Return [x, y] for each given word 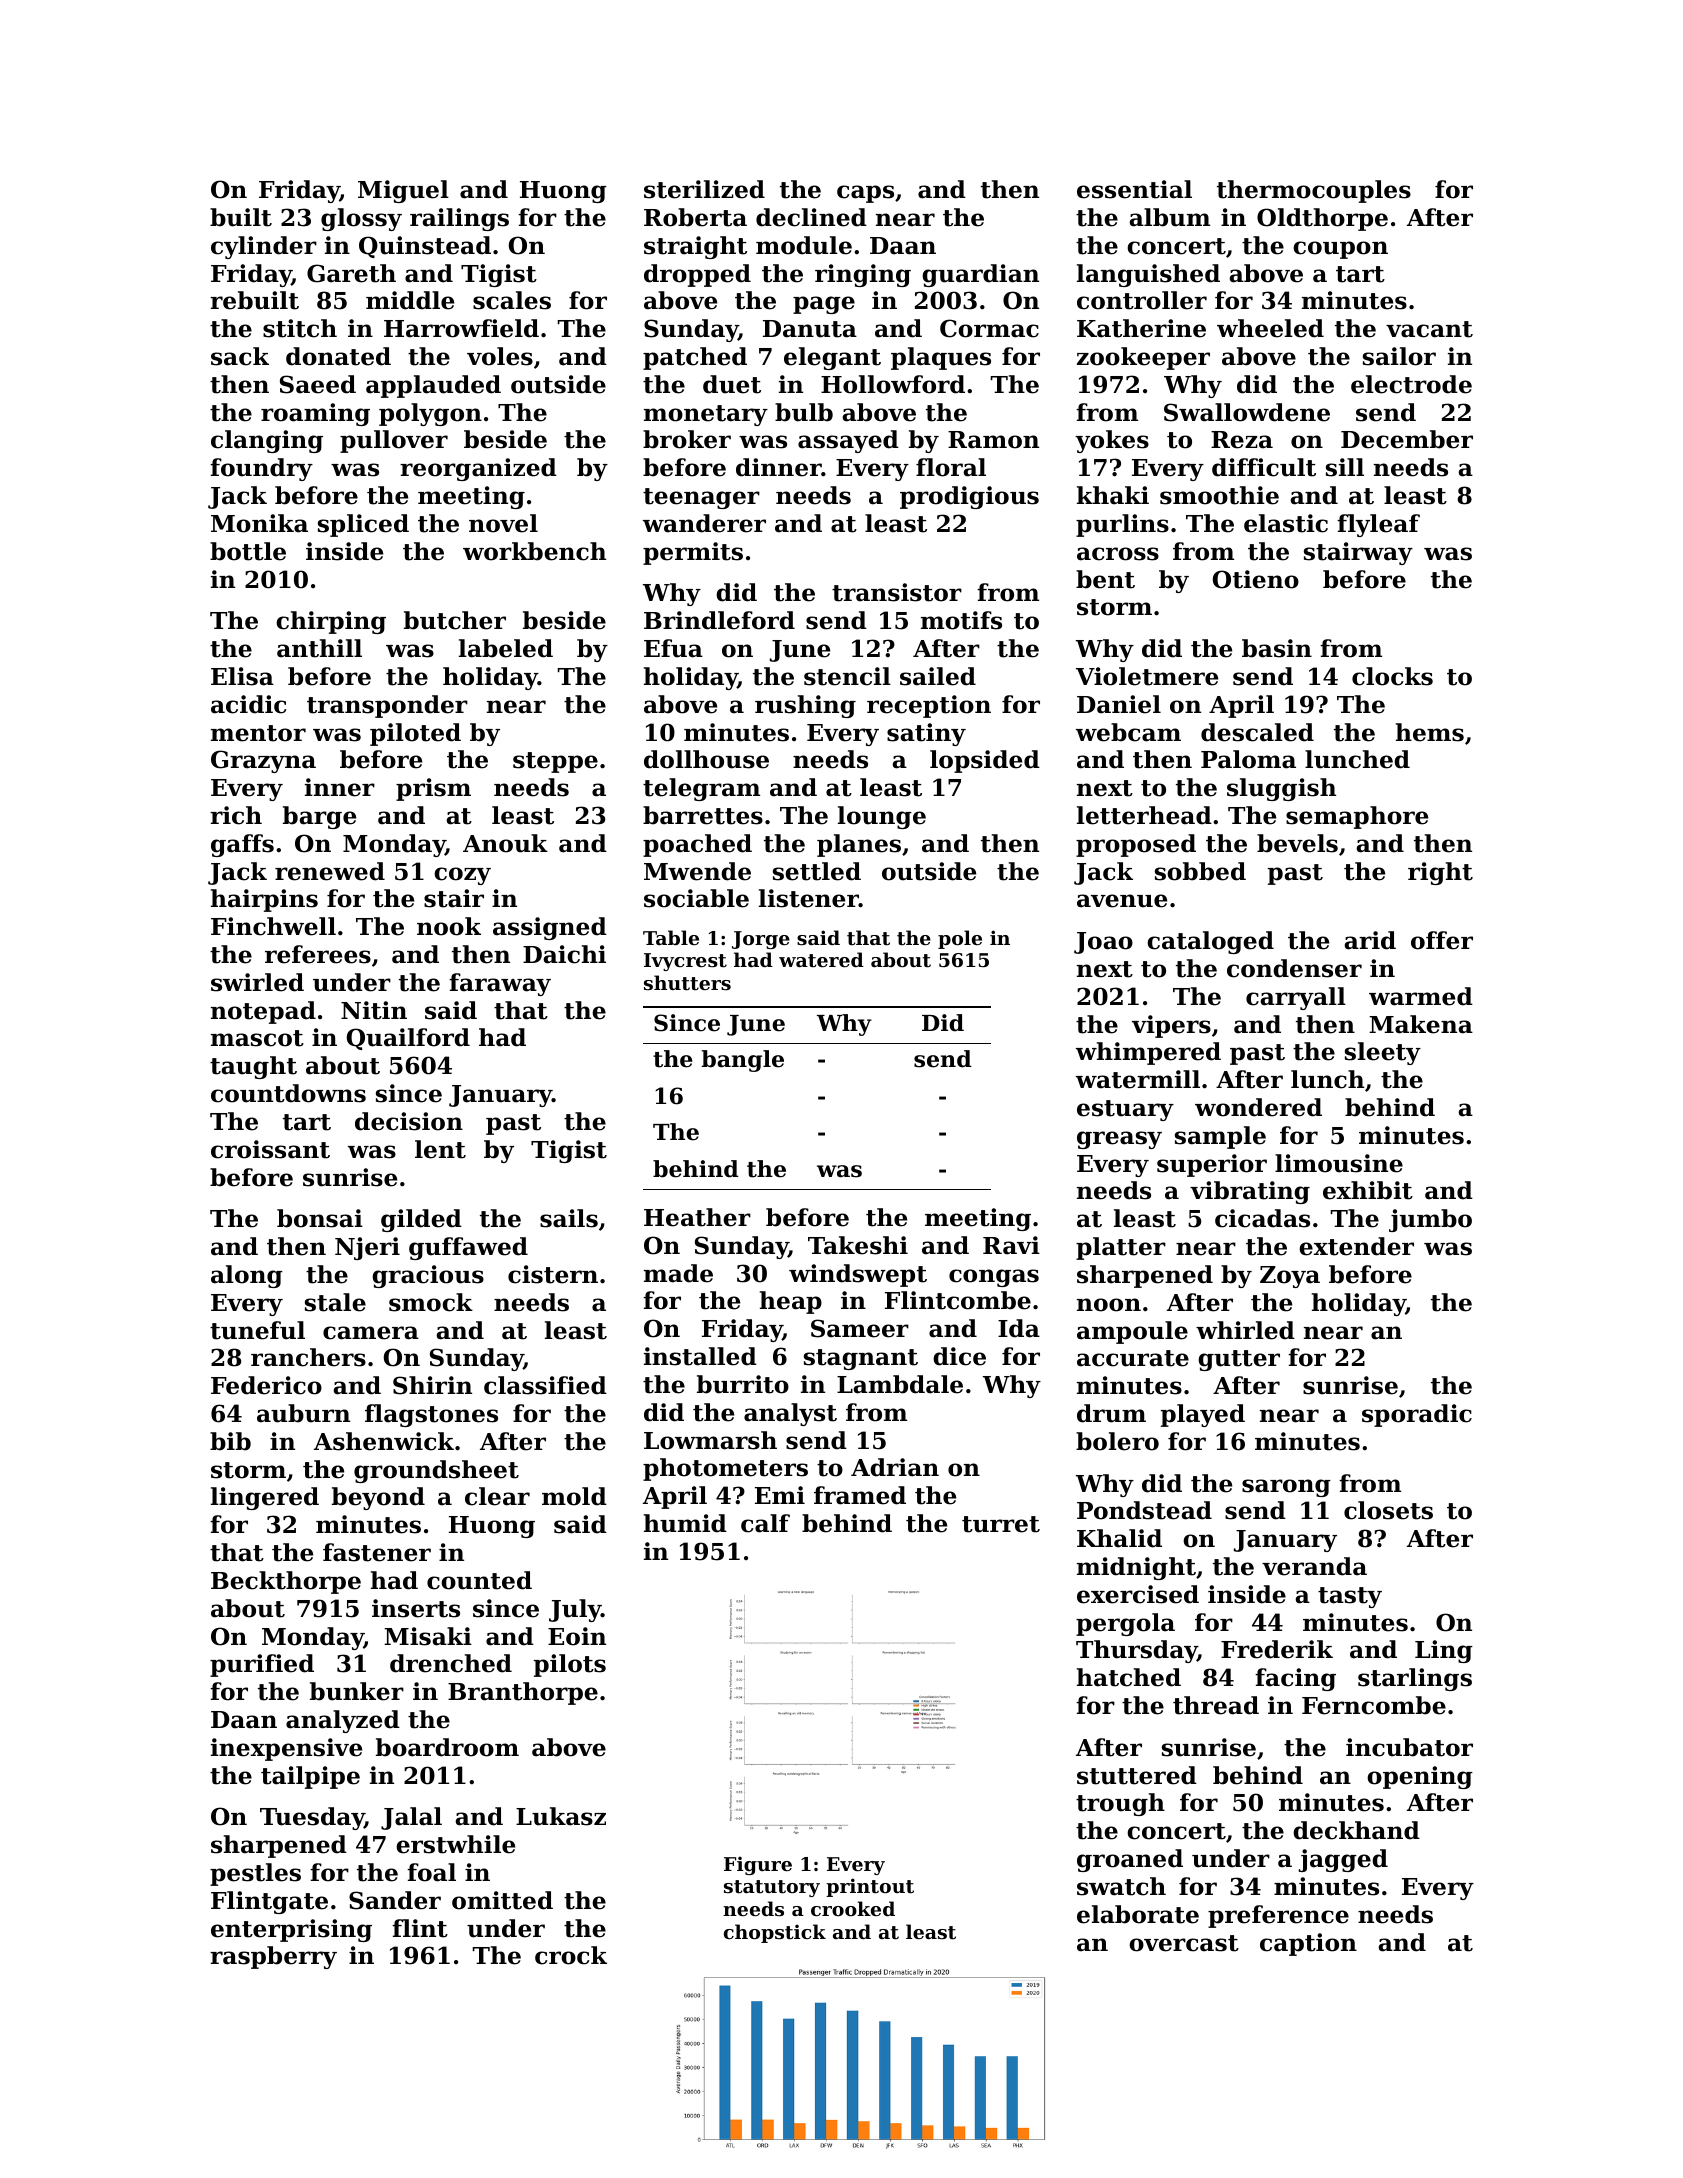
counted [479, 1580]
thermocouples [1314, 191]
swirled [257, 982]
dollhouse [706, 759]
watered [821, 959]
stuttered [1137, 1775]
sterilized [704, 189]
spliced [363, 525]
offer [1442, 940]
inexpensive [286, 1749]
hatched [1129, 1677]
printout [870, 1887]
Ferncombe [1374, 1705]
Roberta [695, 217]
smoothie [1219, 495]
